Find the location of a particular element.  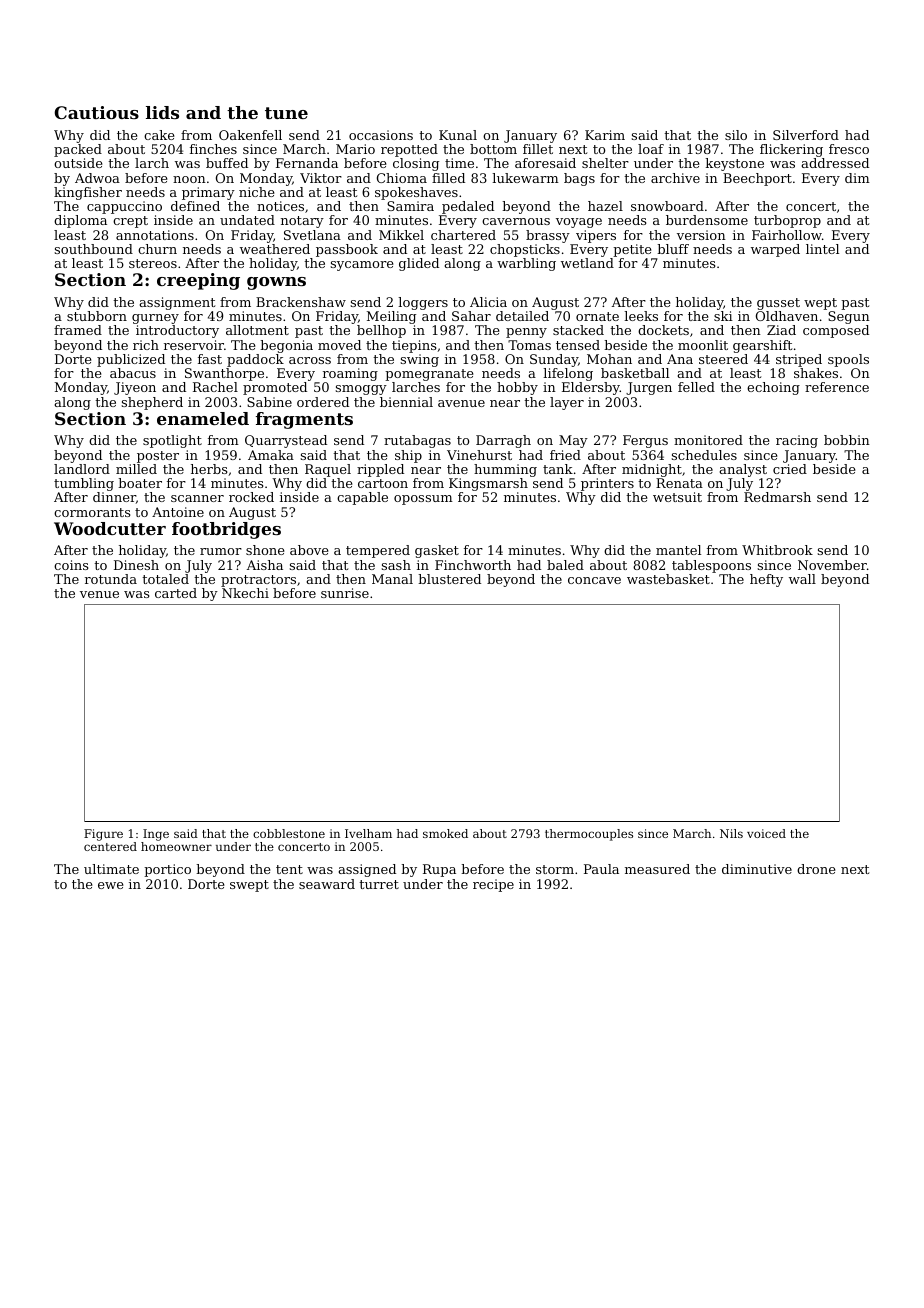

Whitbrook is located at coordinates (777, 550).
